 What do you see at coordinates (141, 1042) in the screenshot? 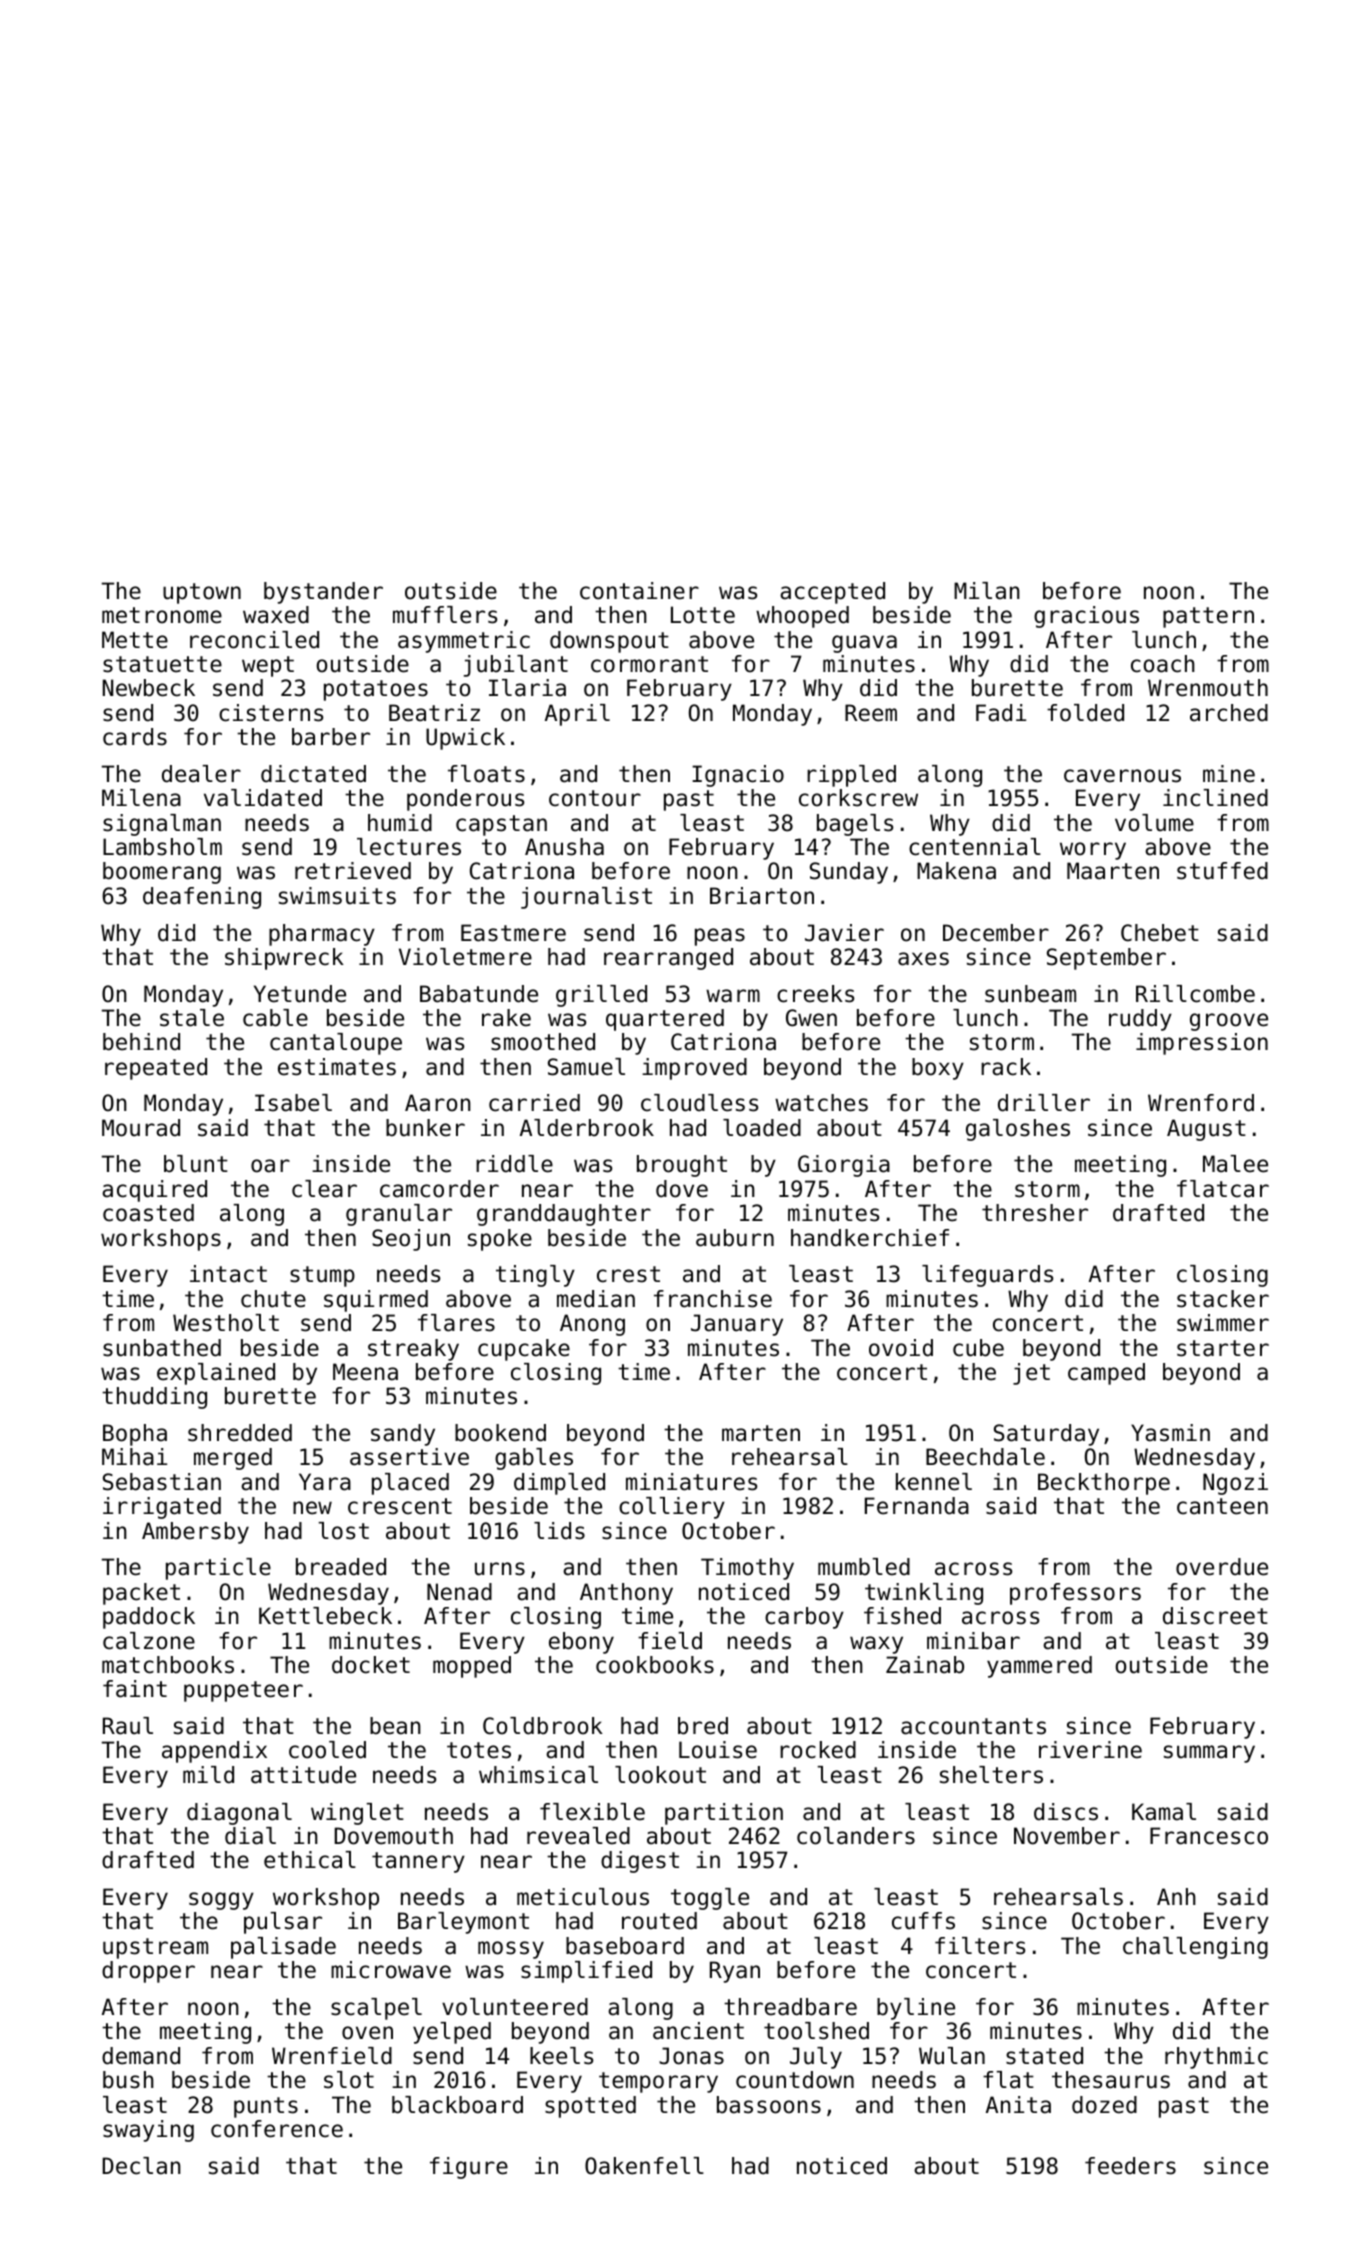
I see `behind` at bounding box center [141, 1042].
